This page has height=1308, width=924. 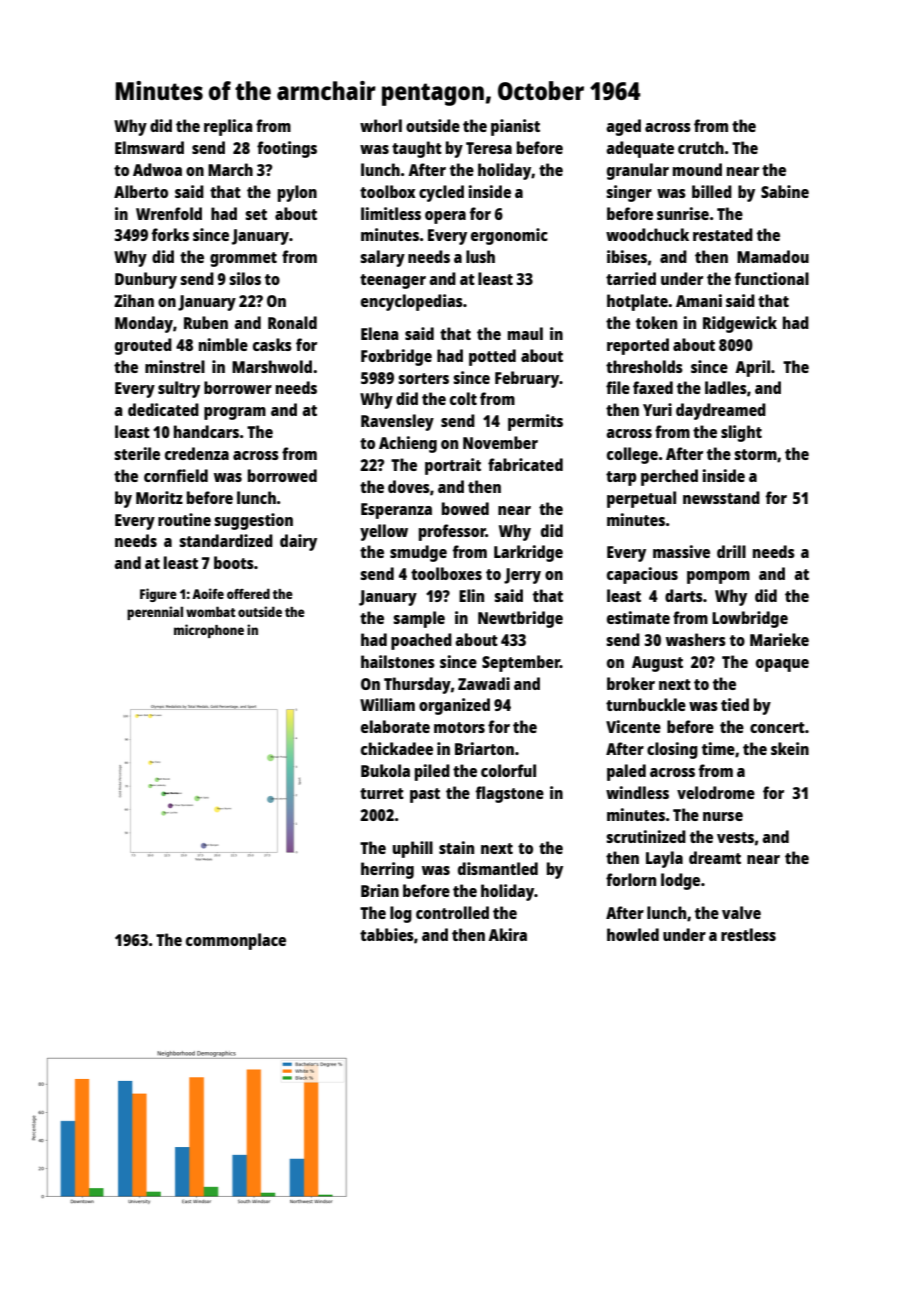 What do you see at coordinates (387, 870) in the page?
I see `herring` at bounding box center [387, 870].
